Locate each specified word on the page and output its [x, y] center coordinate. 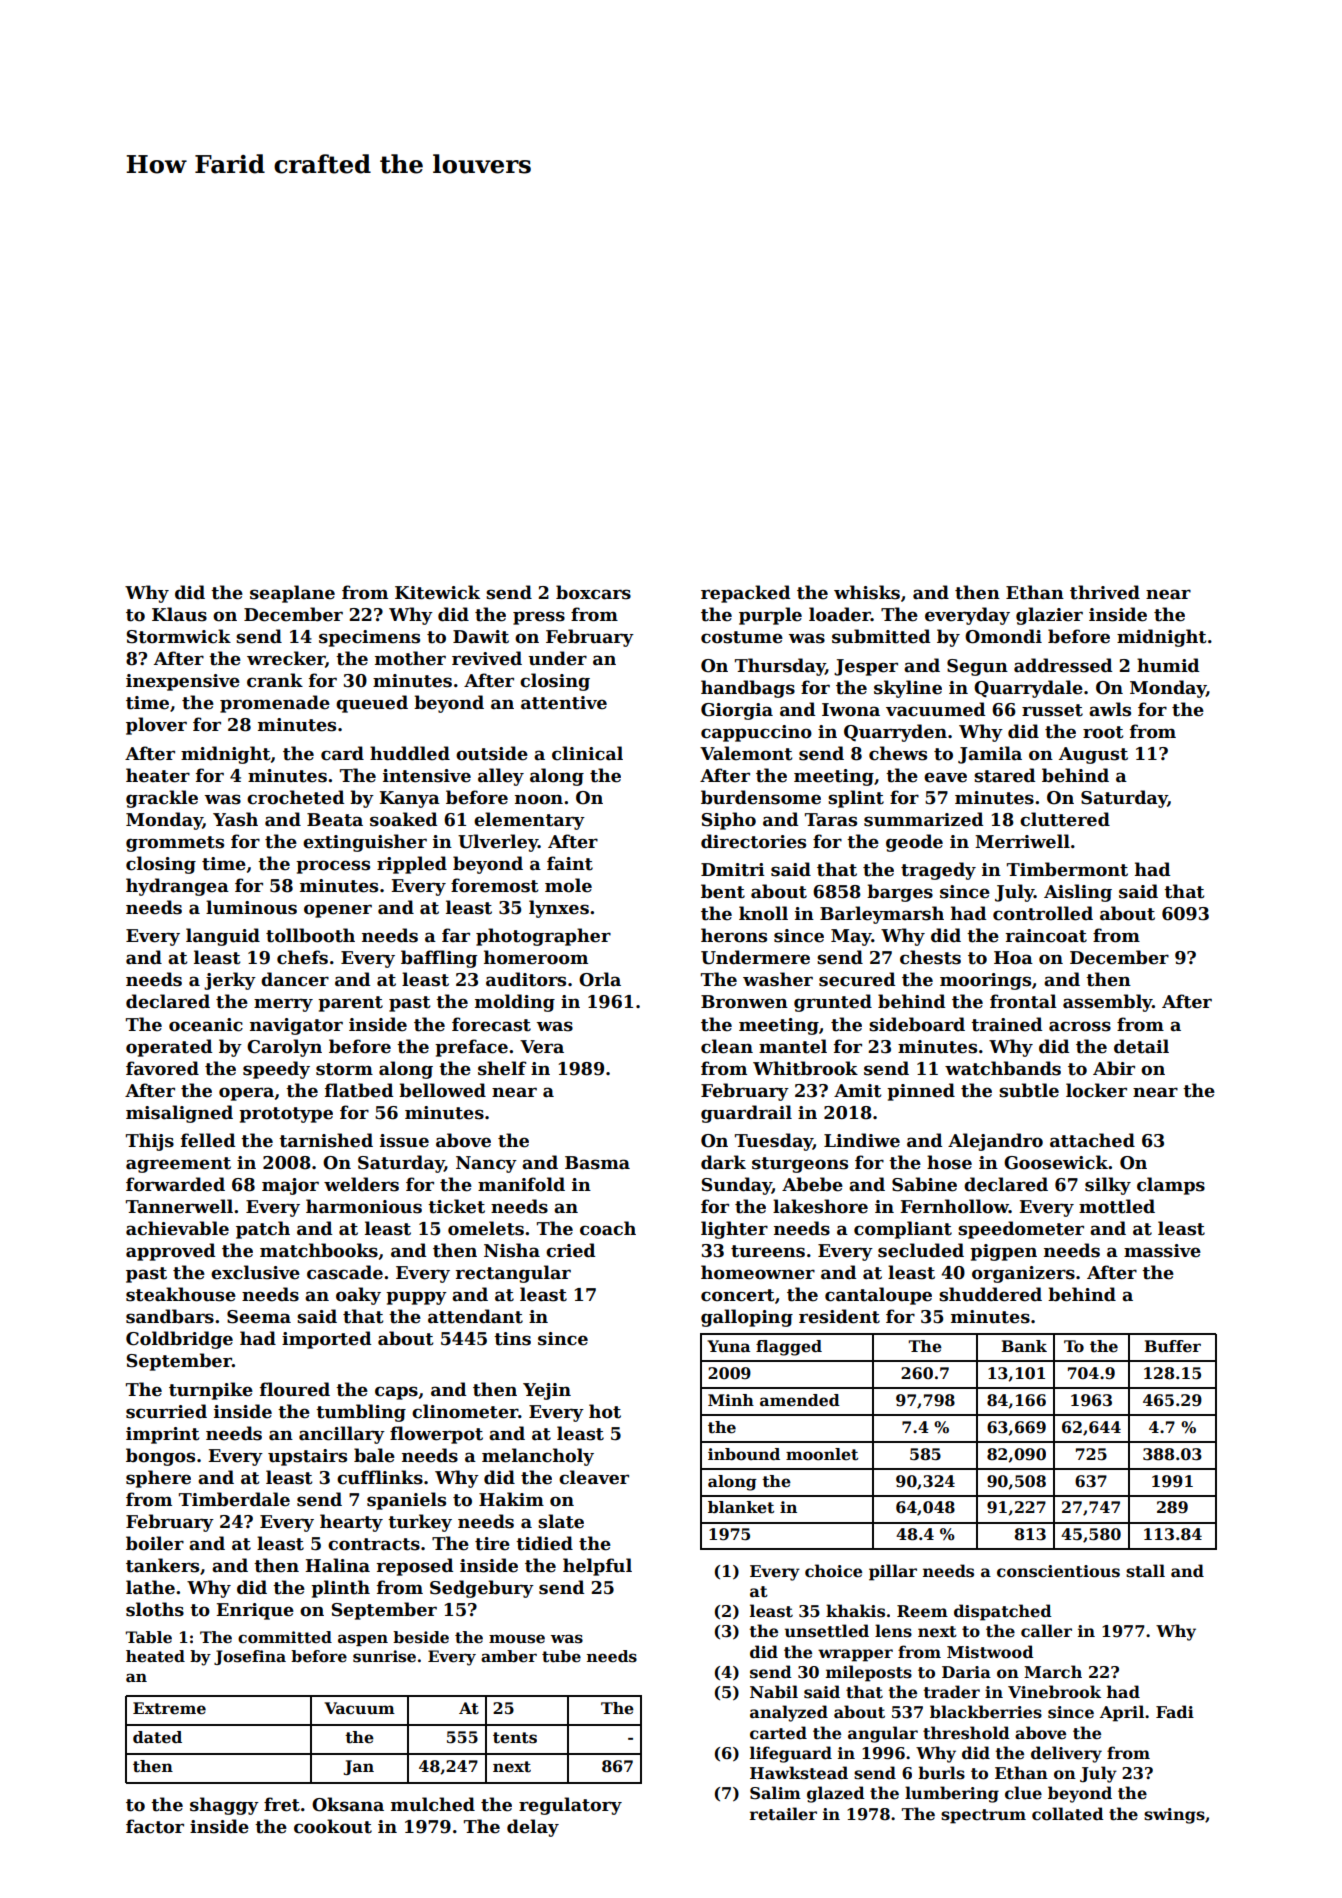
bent [723, 891]
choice [833, 1571]
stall [1145, 1571]
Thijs [150, 1142]
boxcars [593, 592]
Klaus [179, 614]
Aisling [1078, 893]
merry [283, 1005]
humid [1168, 665]
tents [515, 1738]
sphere [158, 1479]
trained [1006, 1024]
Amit [858, 1091]
